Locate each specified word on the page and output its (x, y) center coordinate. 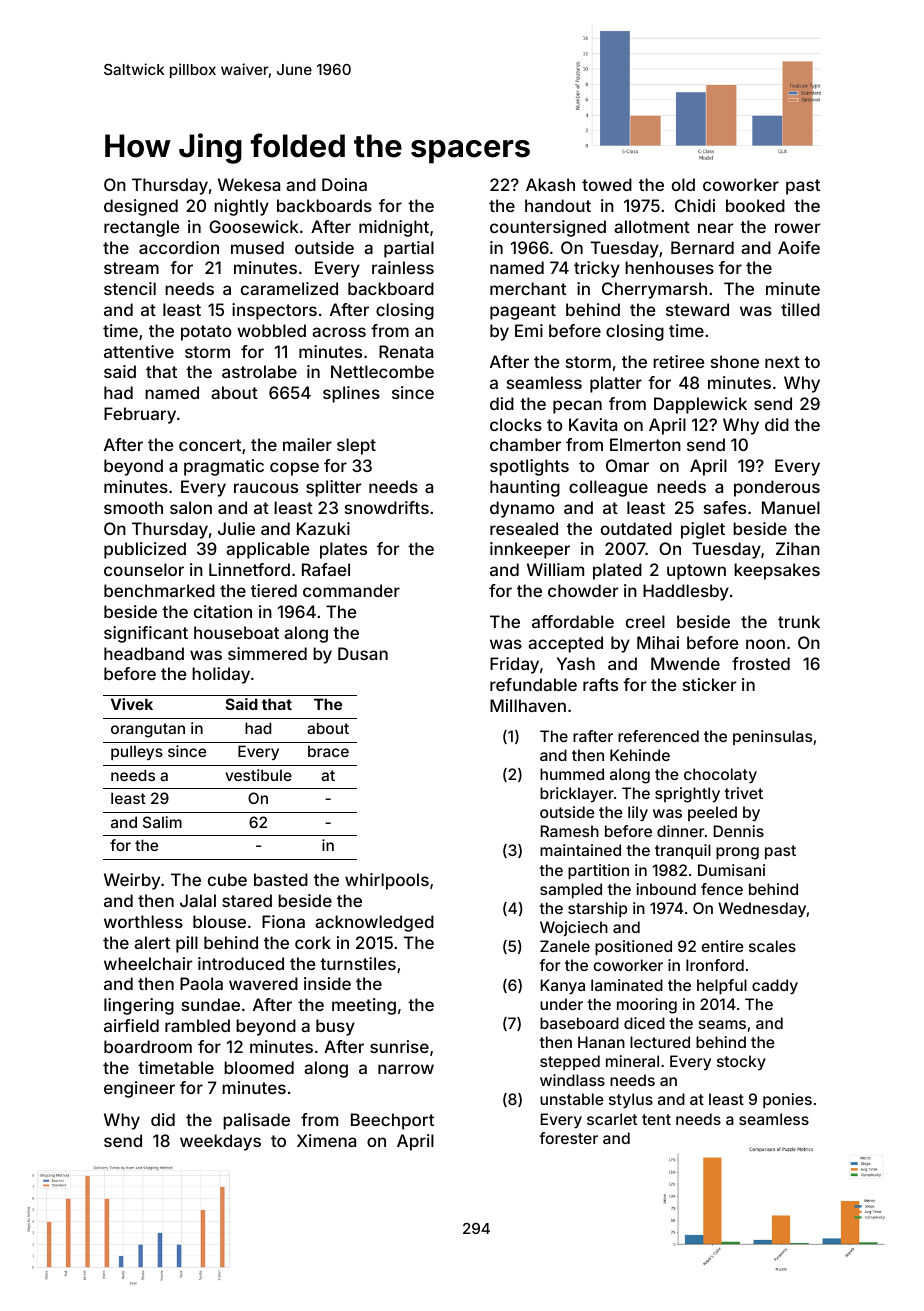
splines (351, 394)
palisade (256, 1121)
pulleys (137, 752)
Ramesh (570, 831)
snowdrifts (387, 507)
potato (206, 333)
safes (725, 507)
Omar (627, 465)
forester (568, 1138)
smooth (133, 507)
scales (772, 946)
